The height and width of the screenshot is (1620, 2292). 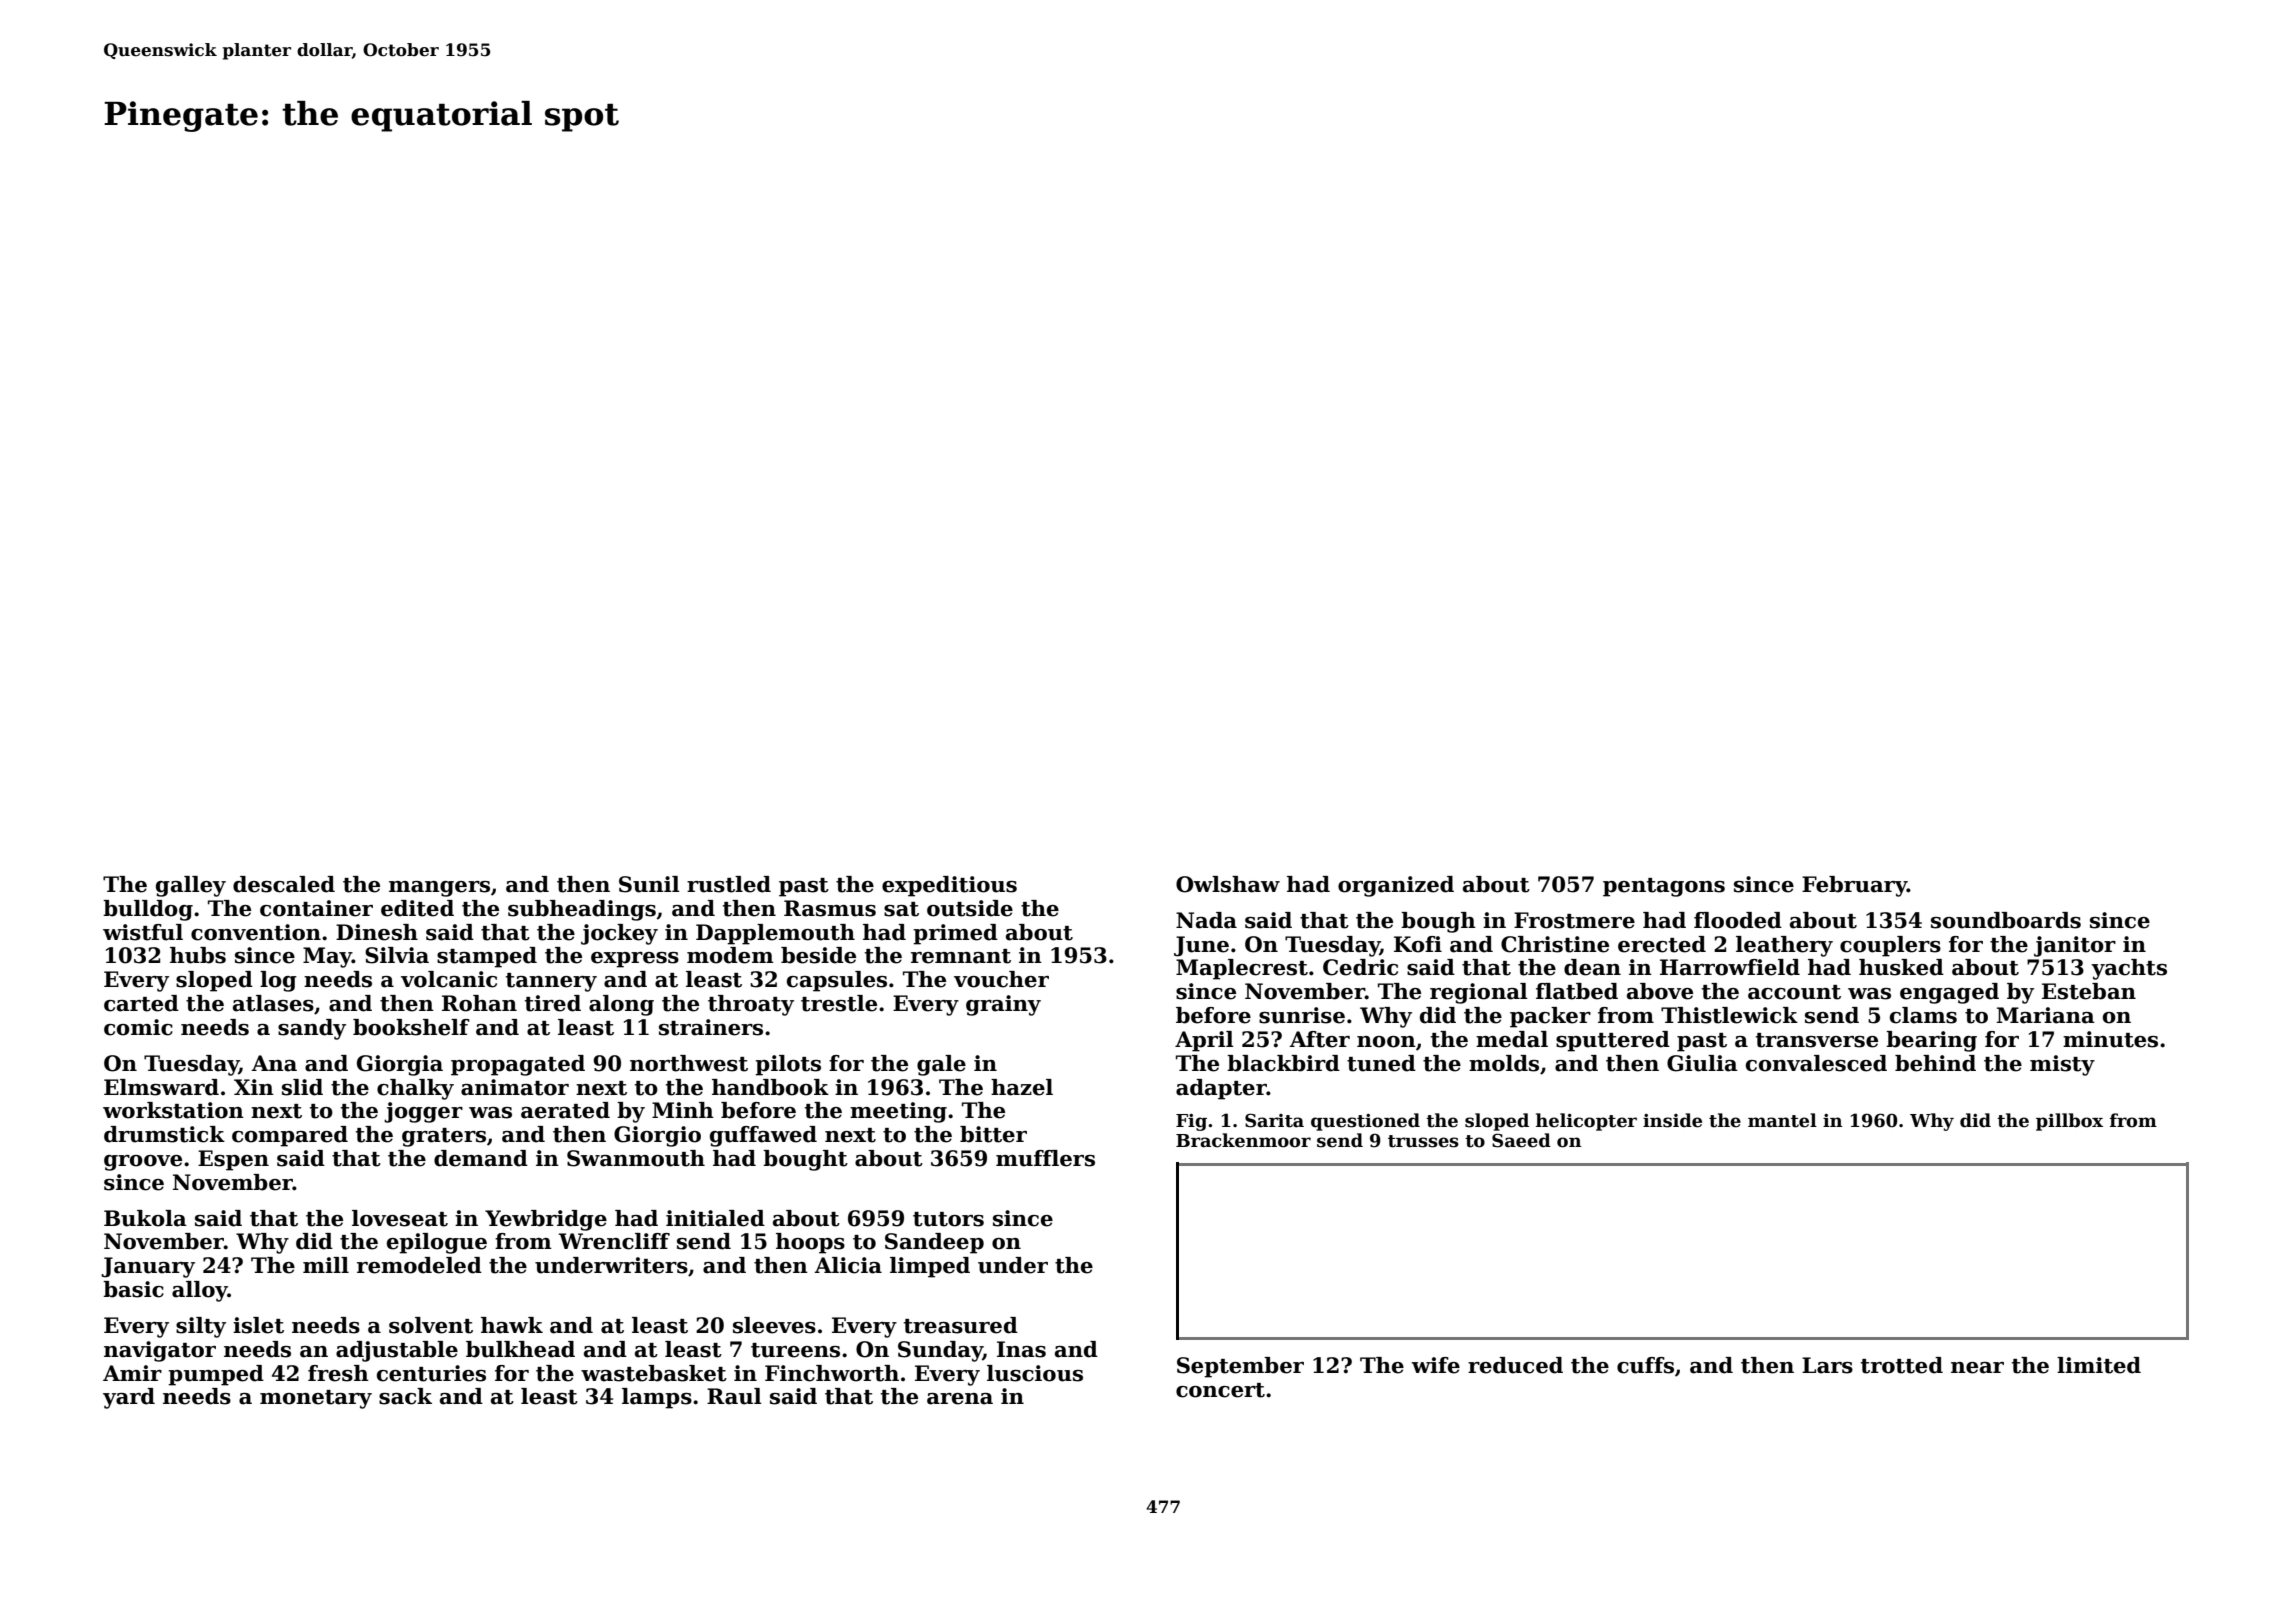 What do you see at coordinates (657, 1136) in the screenshot?
I see `Giorgio` at bounding box center [657, 1136].
